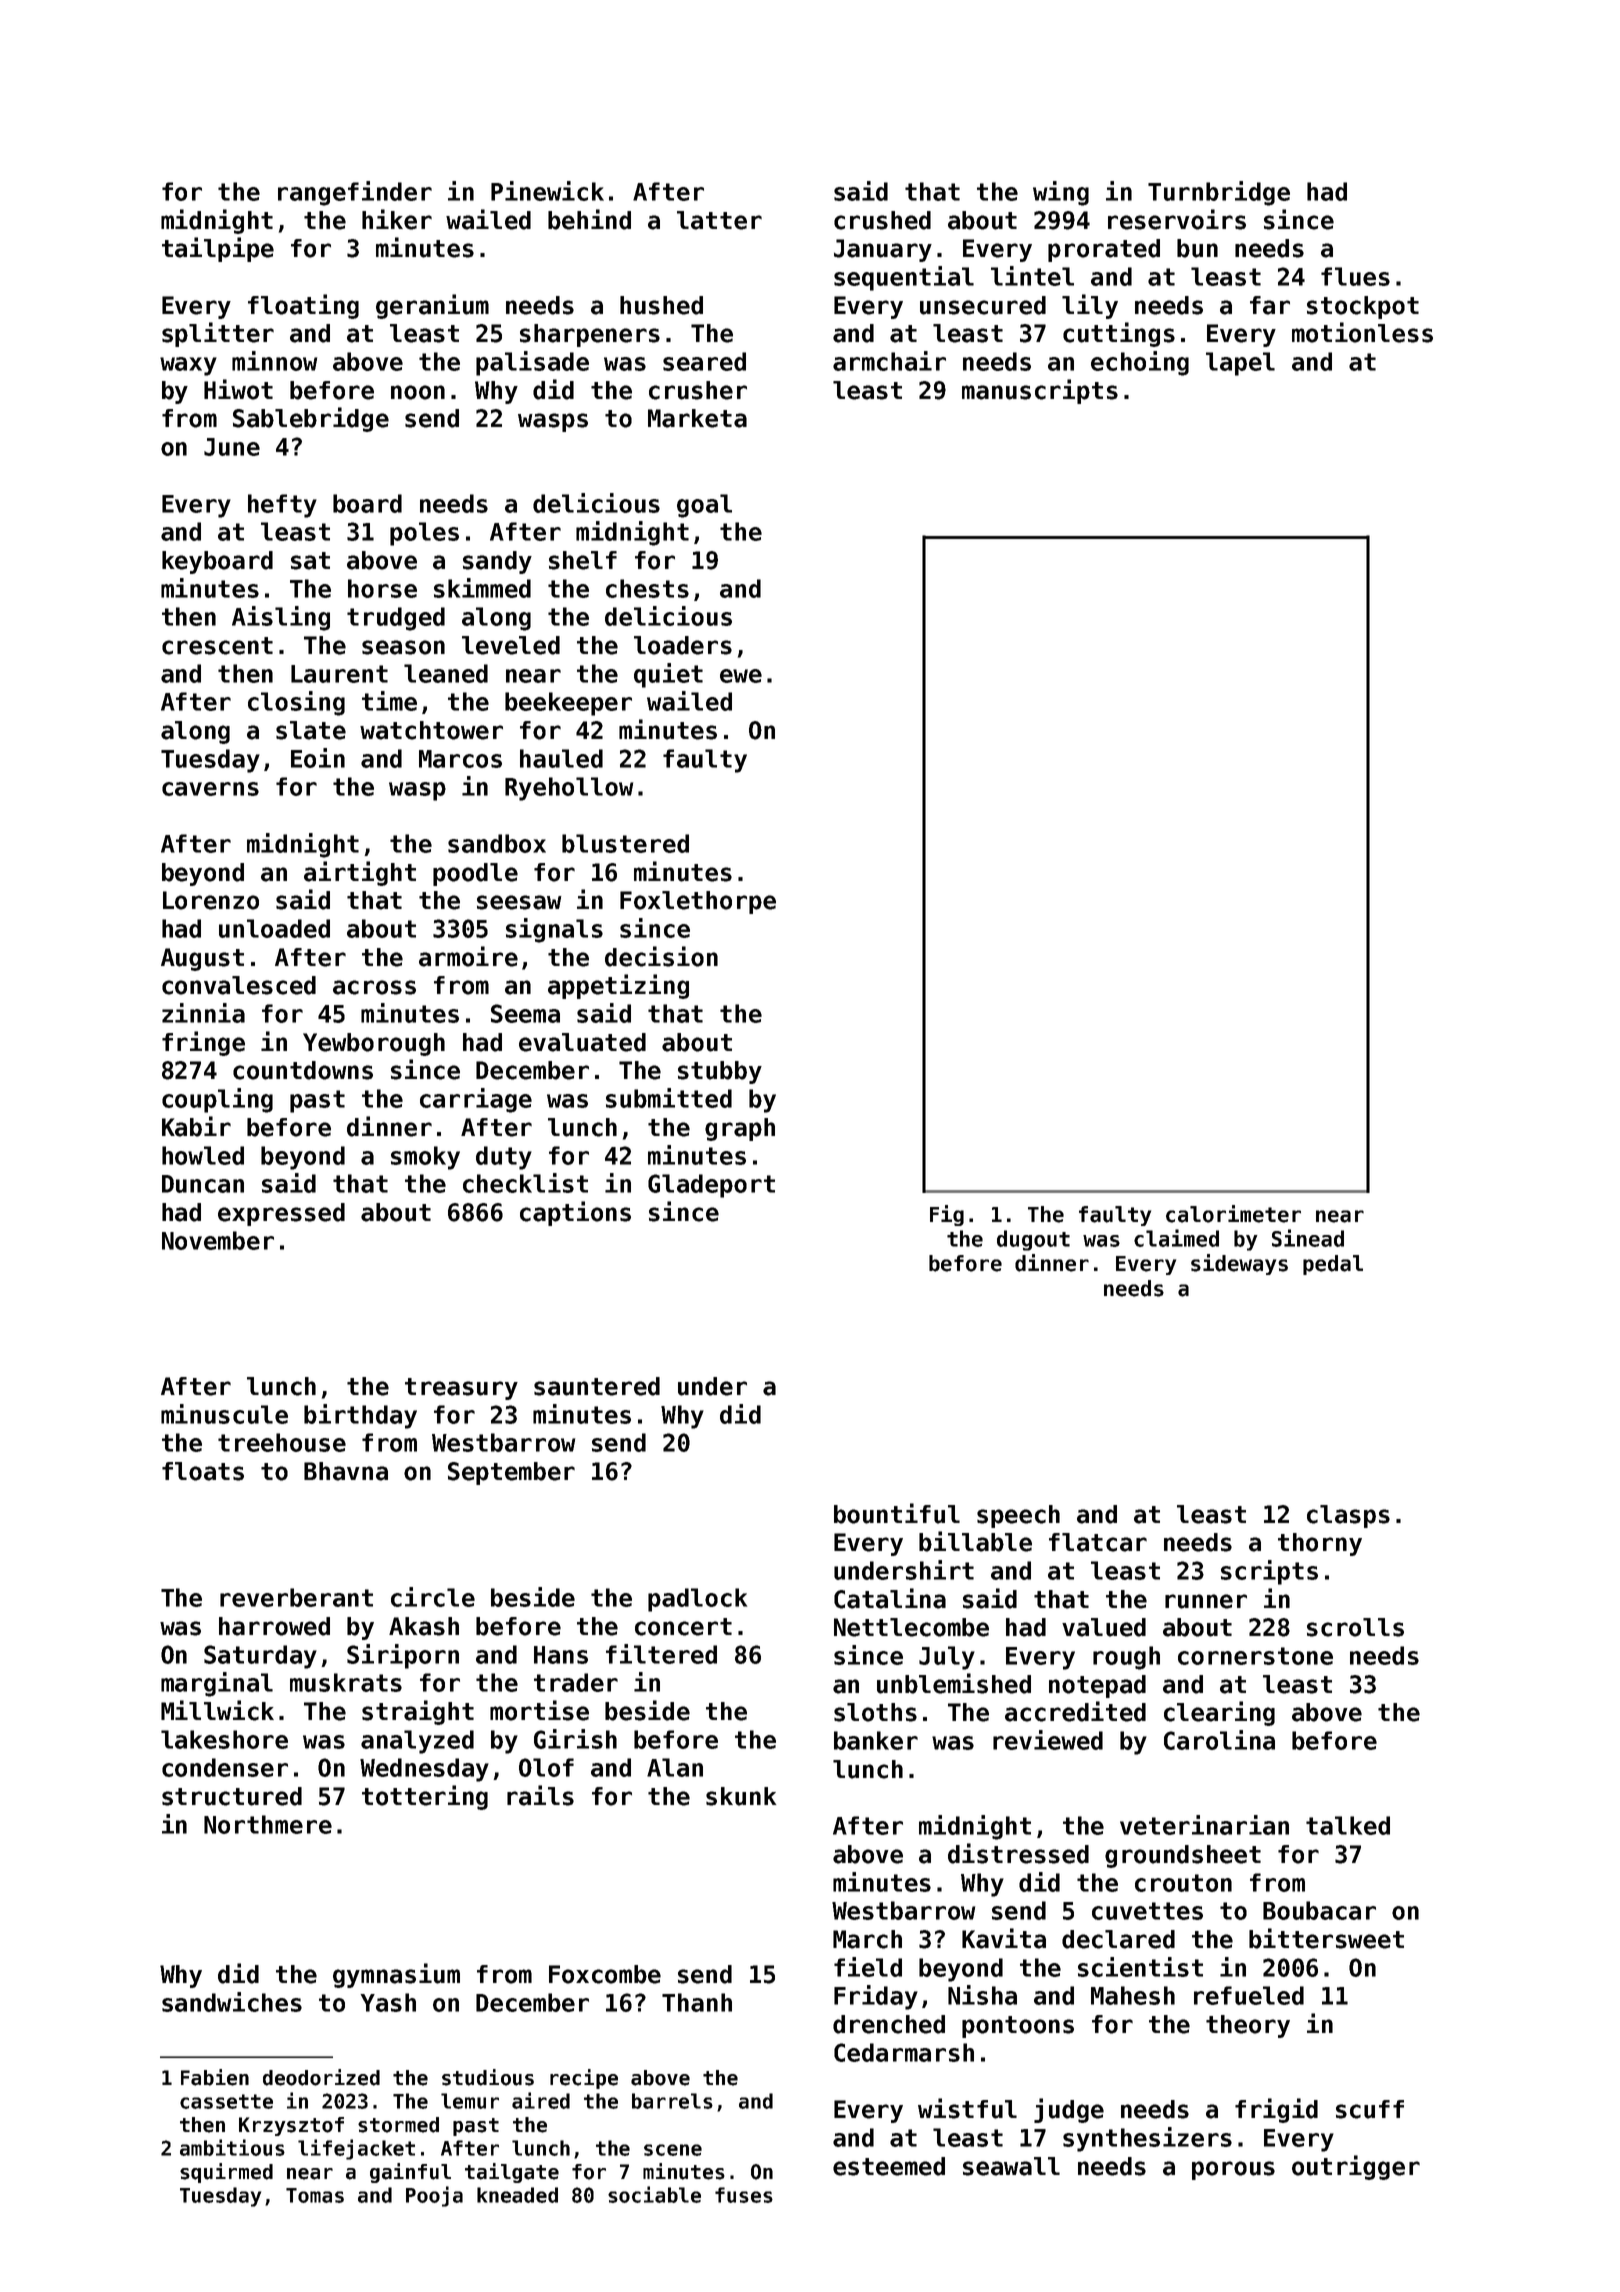 Image resolution: width=1620 pixels, height=2292 pixels. Describe the element at coordinates (1333, 1265) in the page. I see `pedal` at that location.
